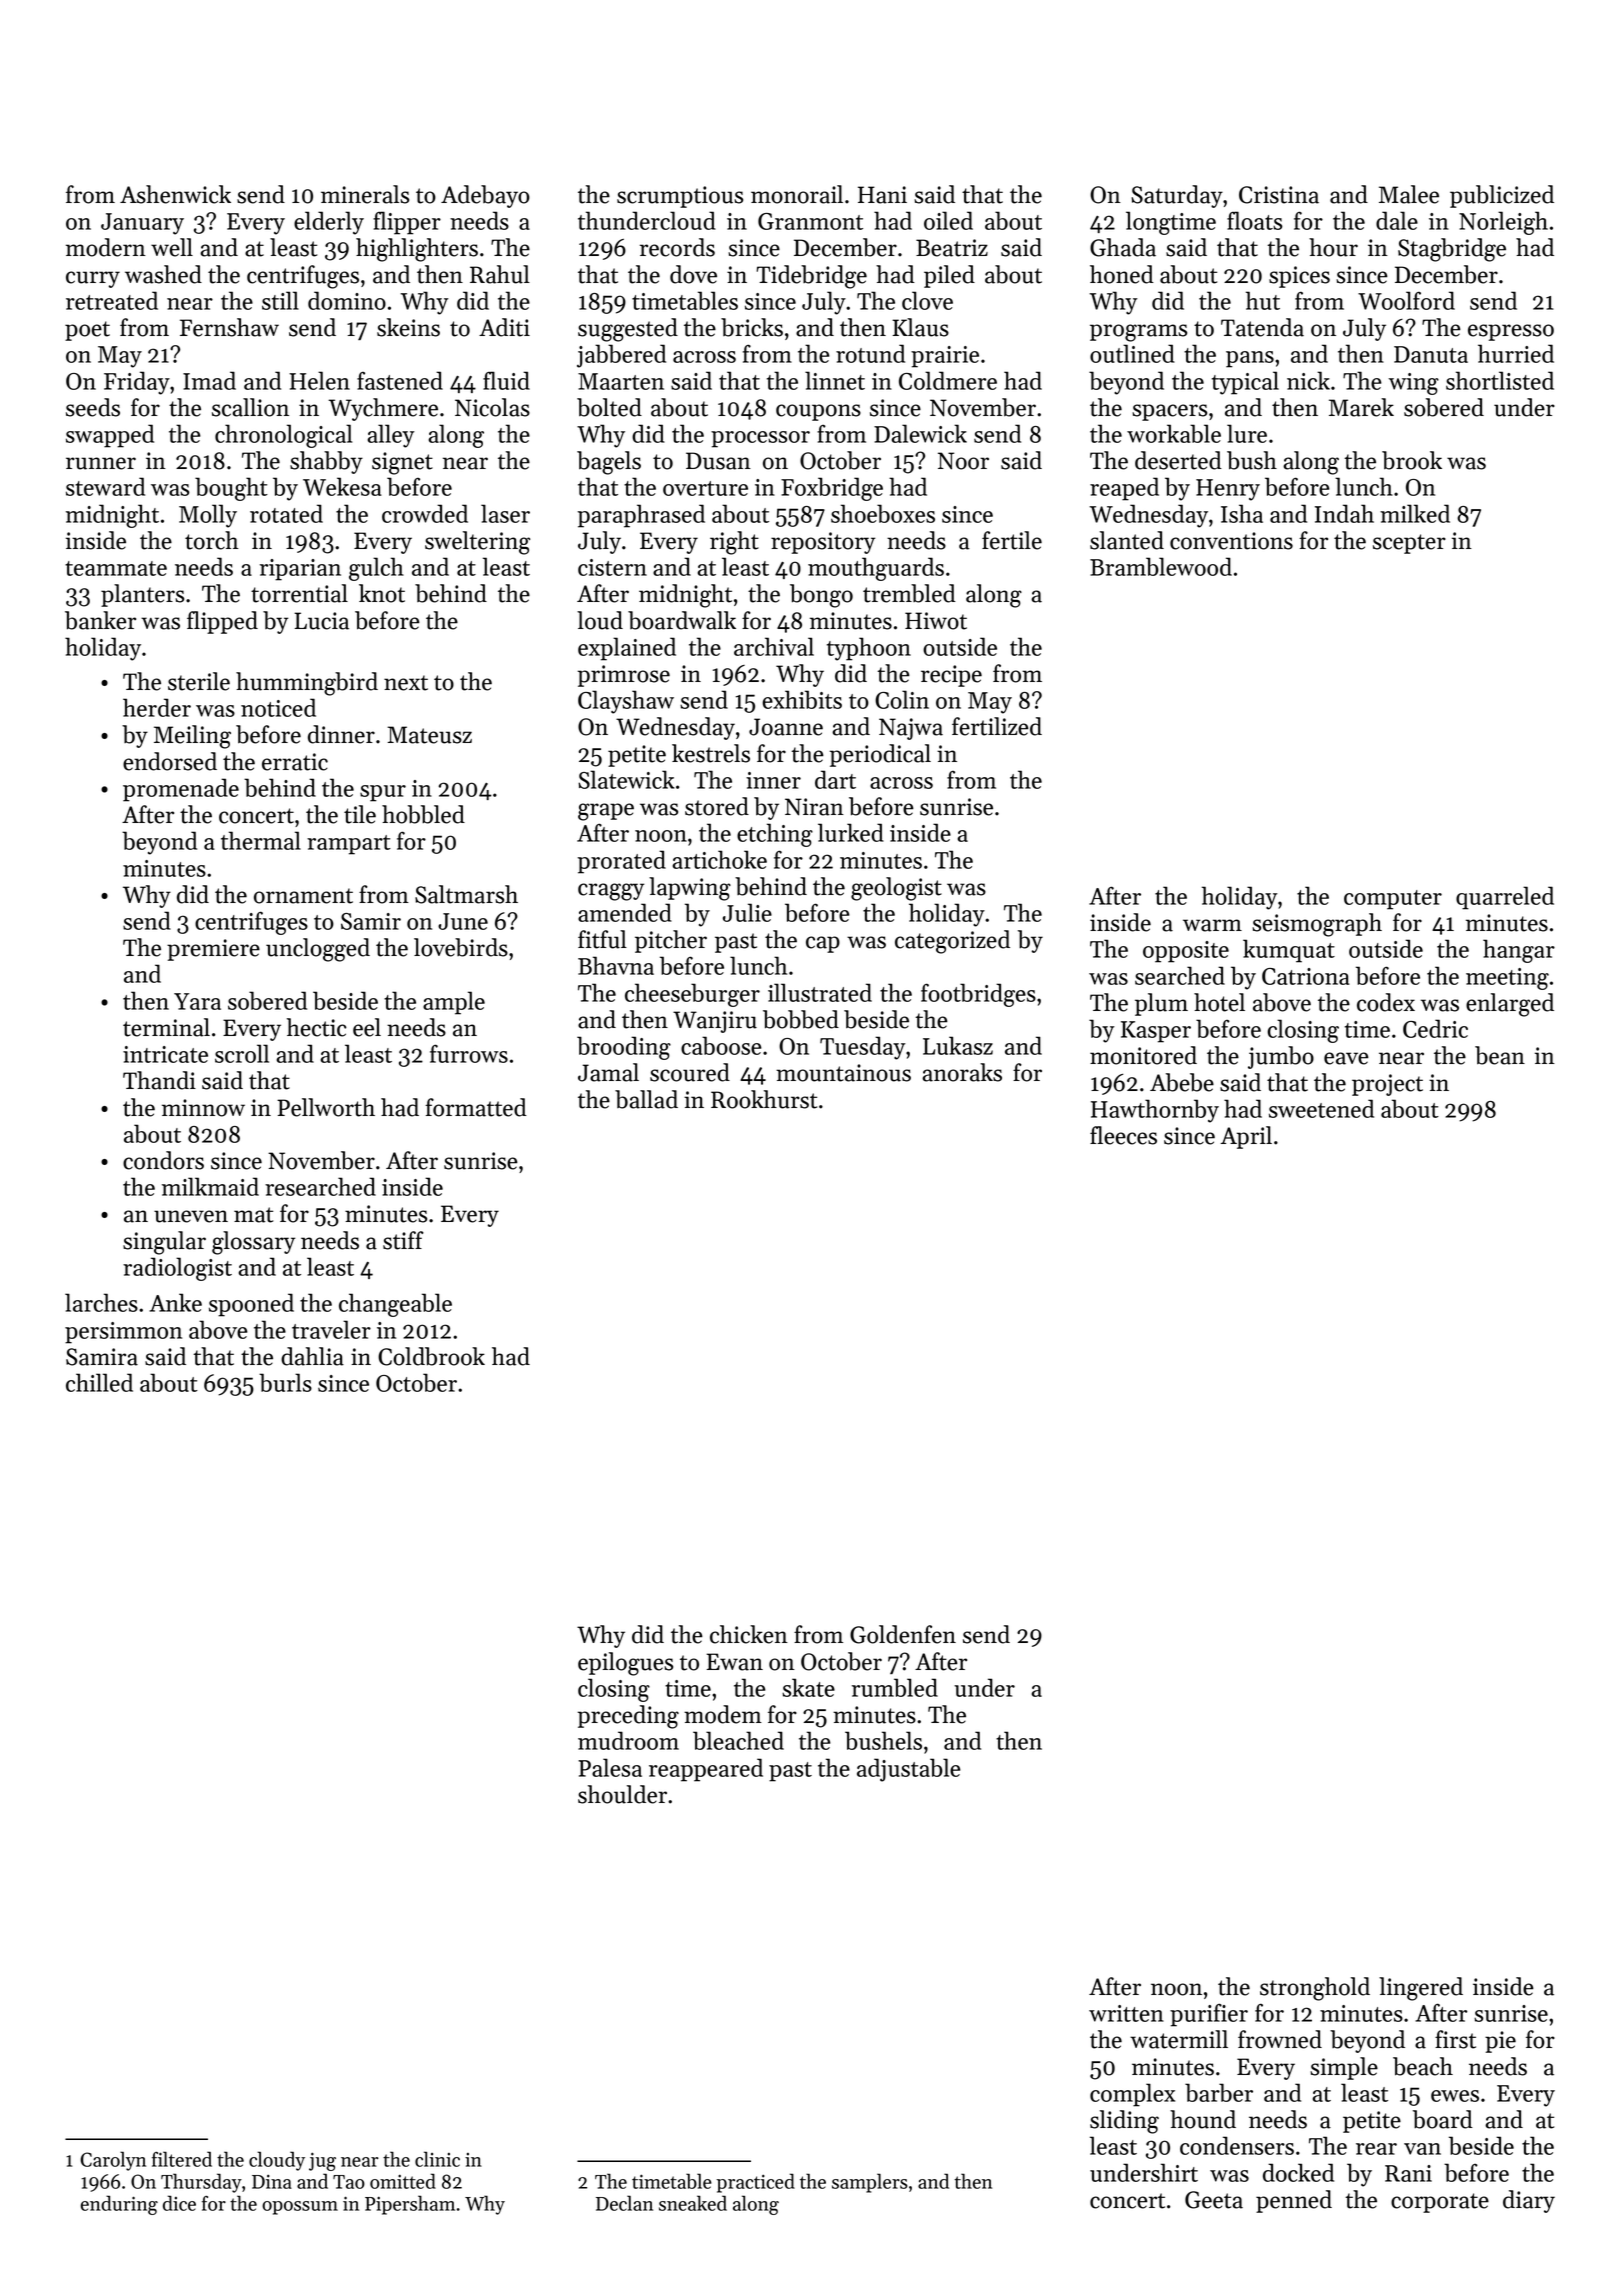  Describe the element at coordinates (693, 2203) in the screenshot. I see `sneaked` at that location.
